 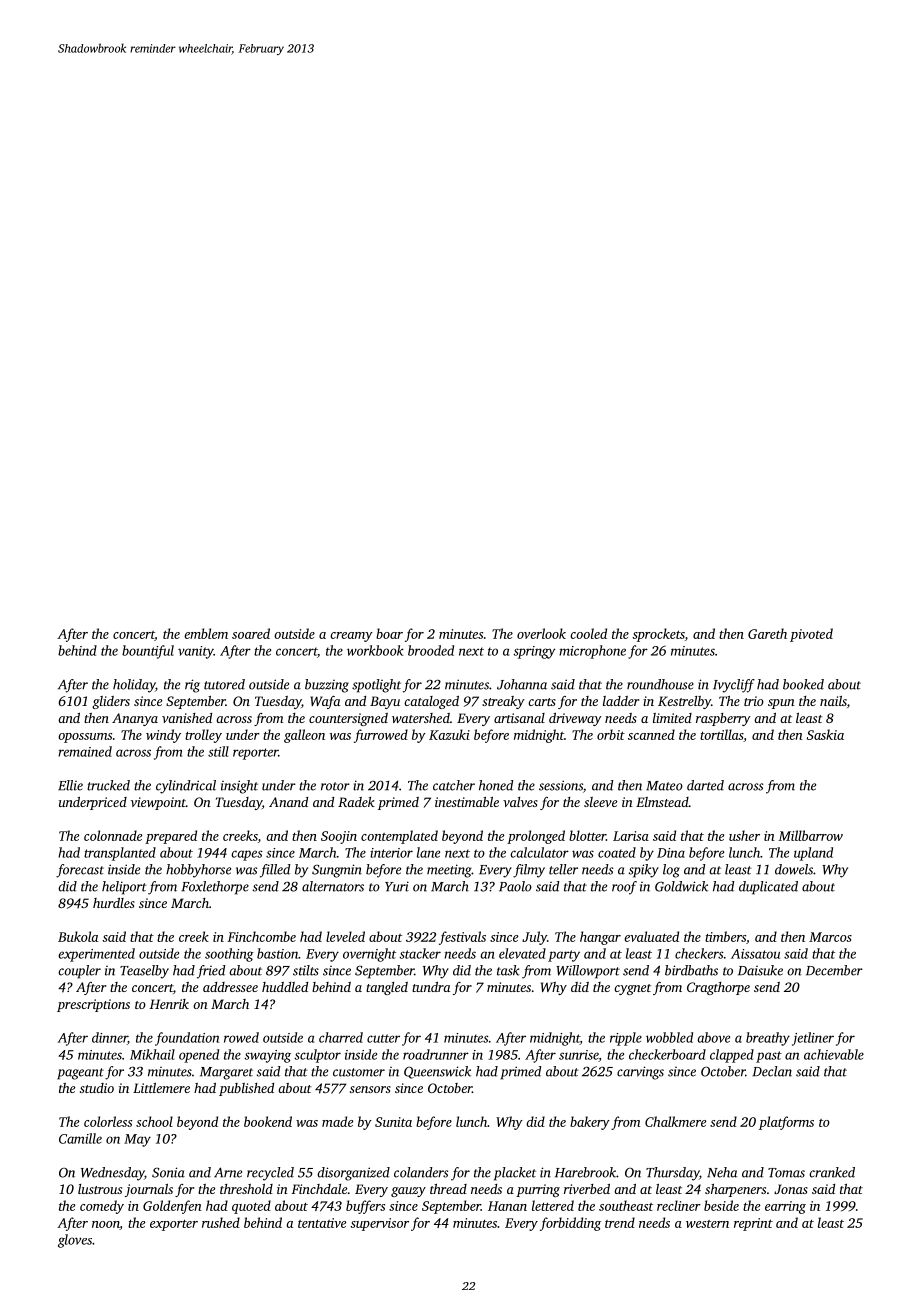 I want to click on creamy, so click(x=351, y=637).
